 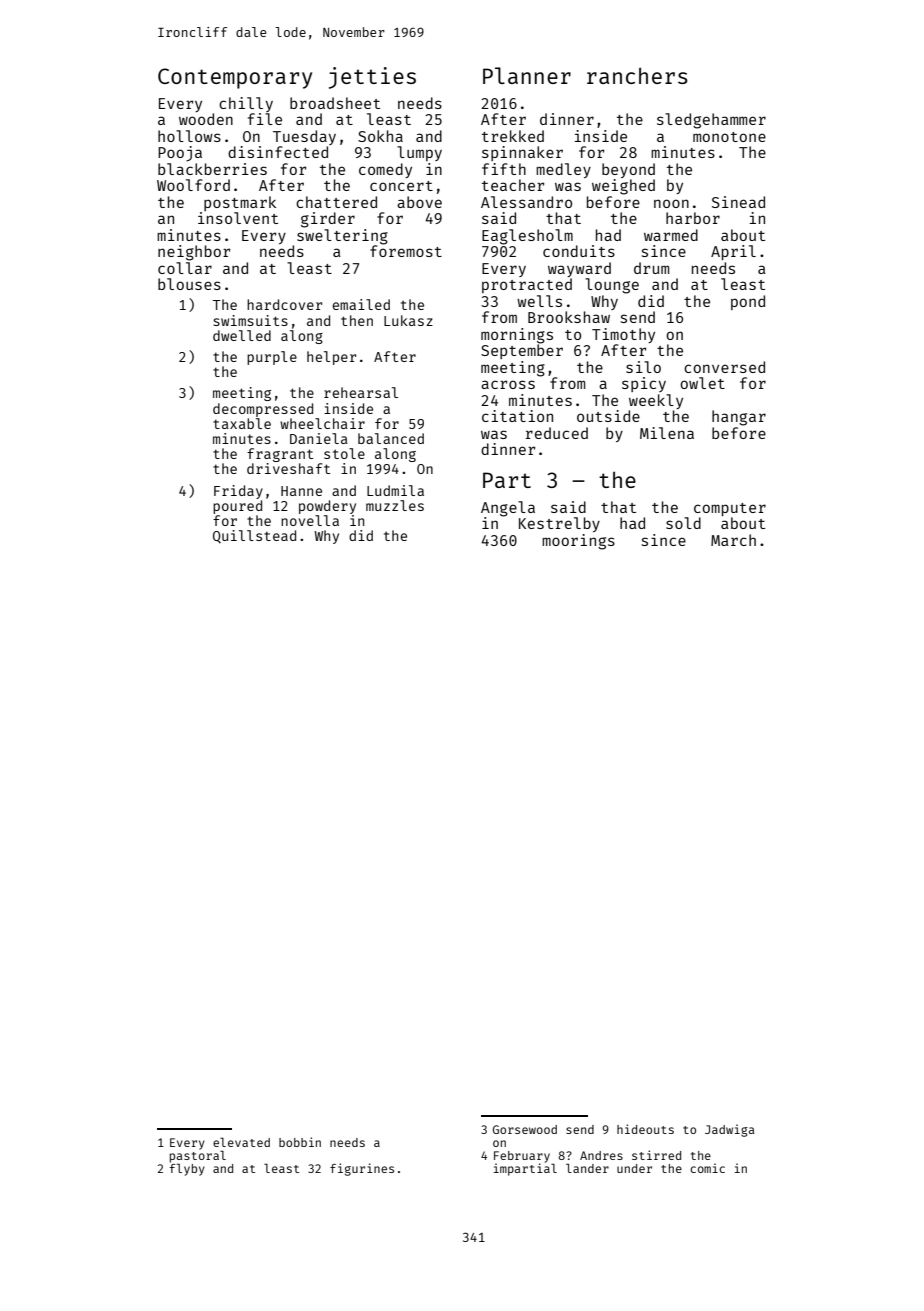 What do you see at coordinates (651, 268) in the screenshot?
I see `drum` at bounding box center [651, 268].
